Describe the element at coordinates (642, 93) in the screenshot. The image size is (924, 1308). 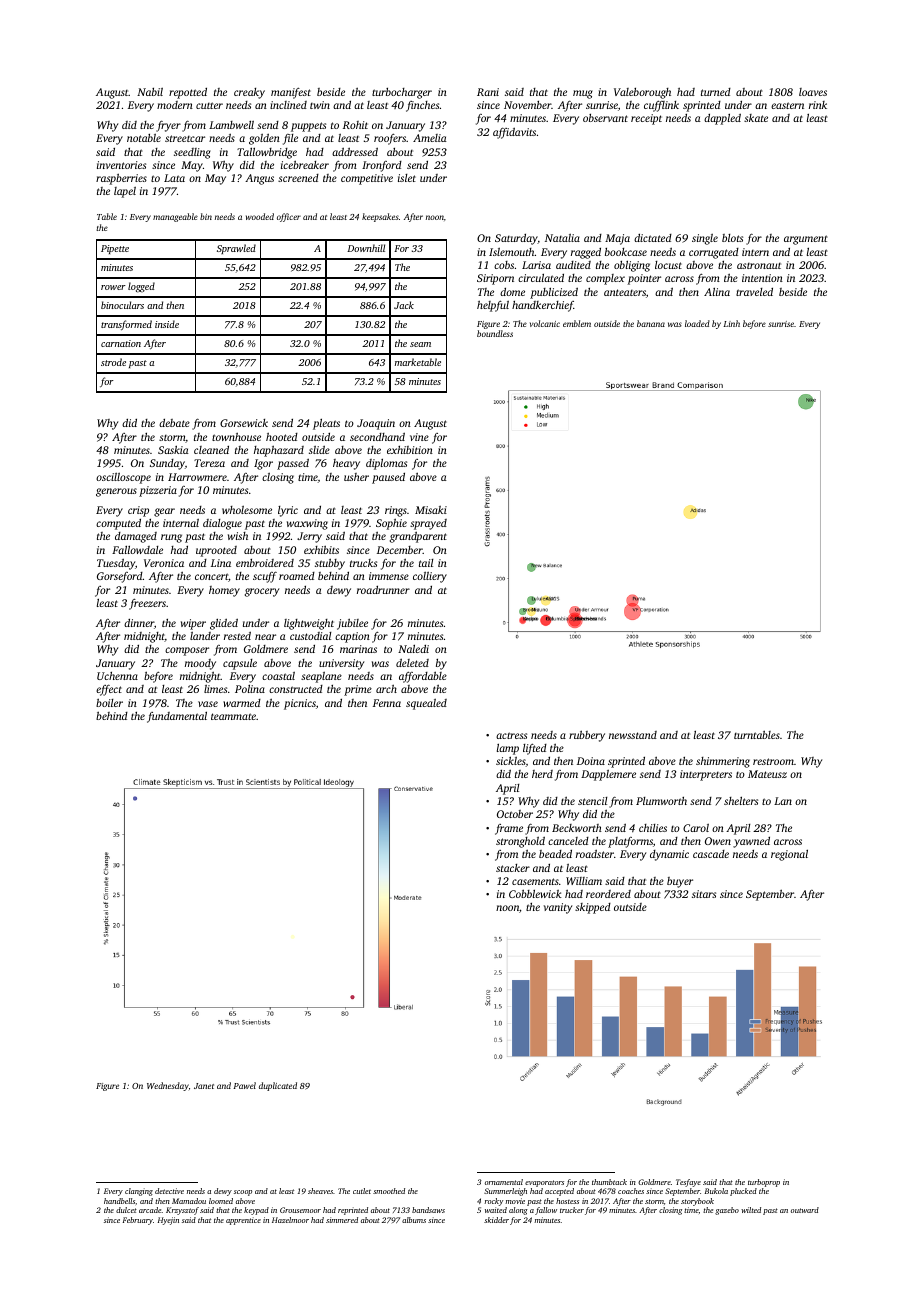
I see `Valeborough` at that location.
